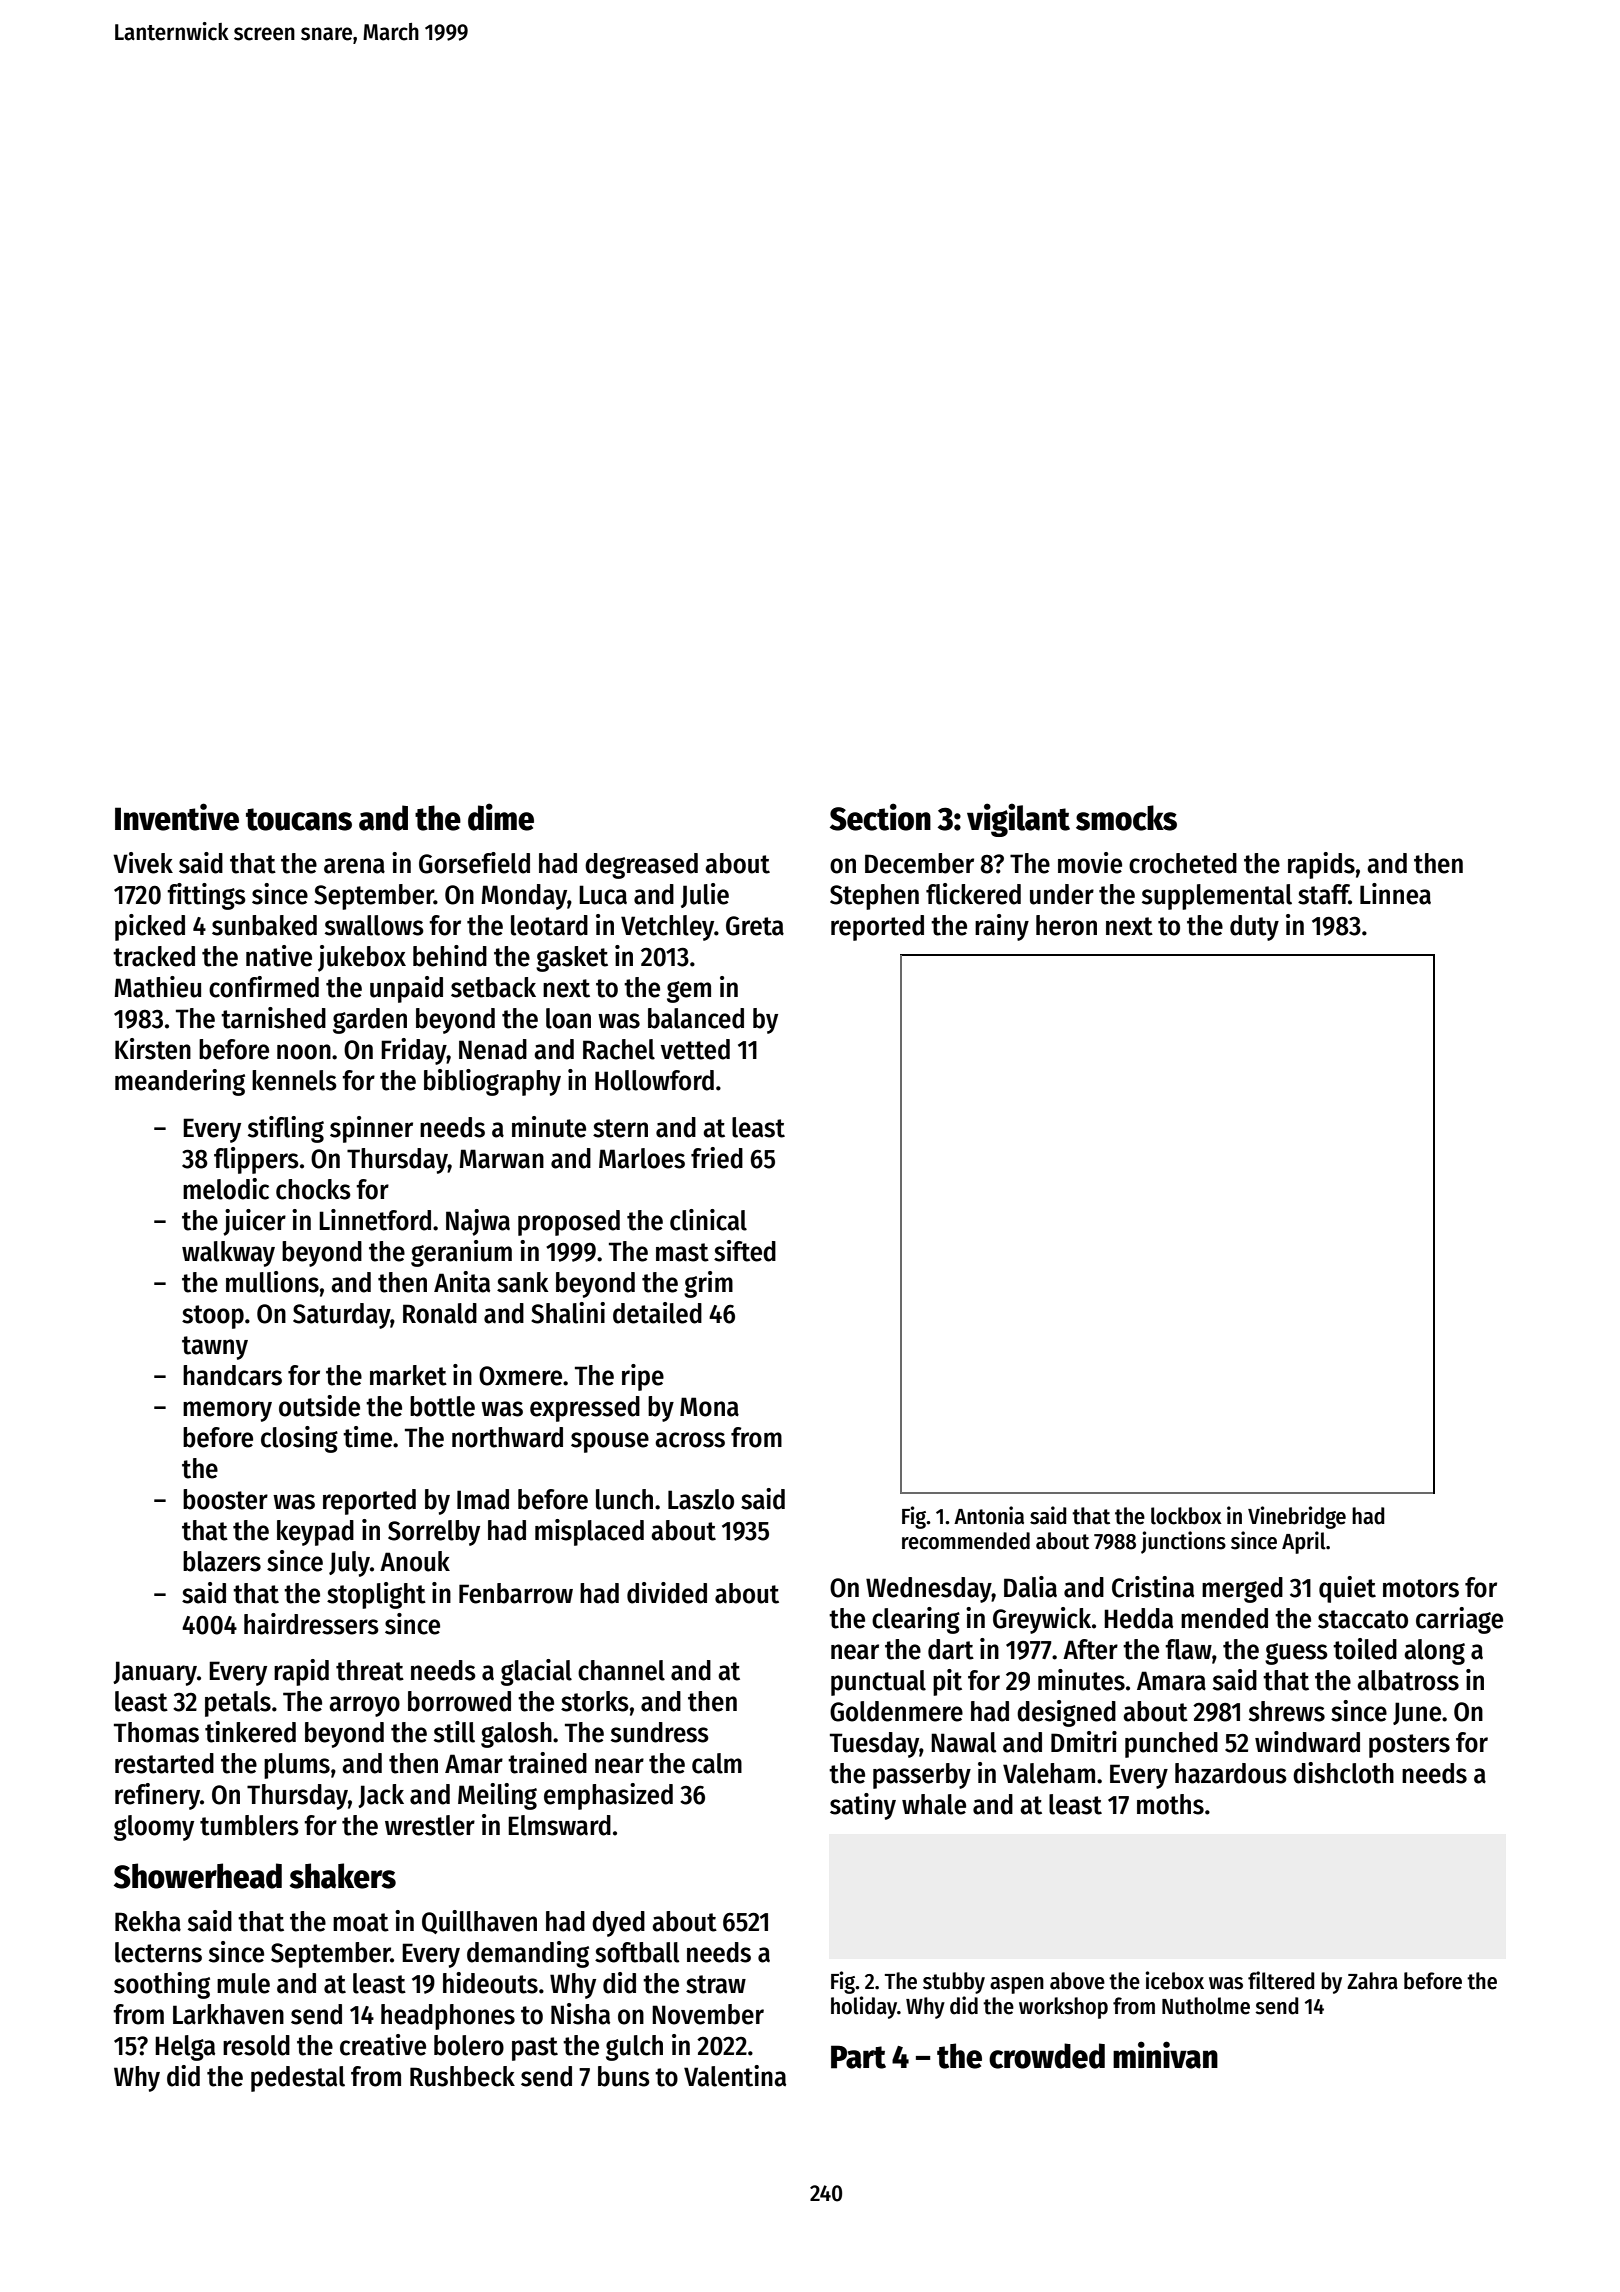  I want to click on Vinebridge, so click(1297, 1517).
